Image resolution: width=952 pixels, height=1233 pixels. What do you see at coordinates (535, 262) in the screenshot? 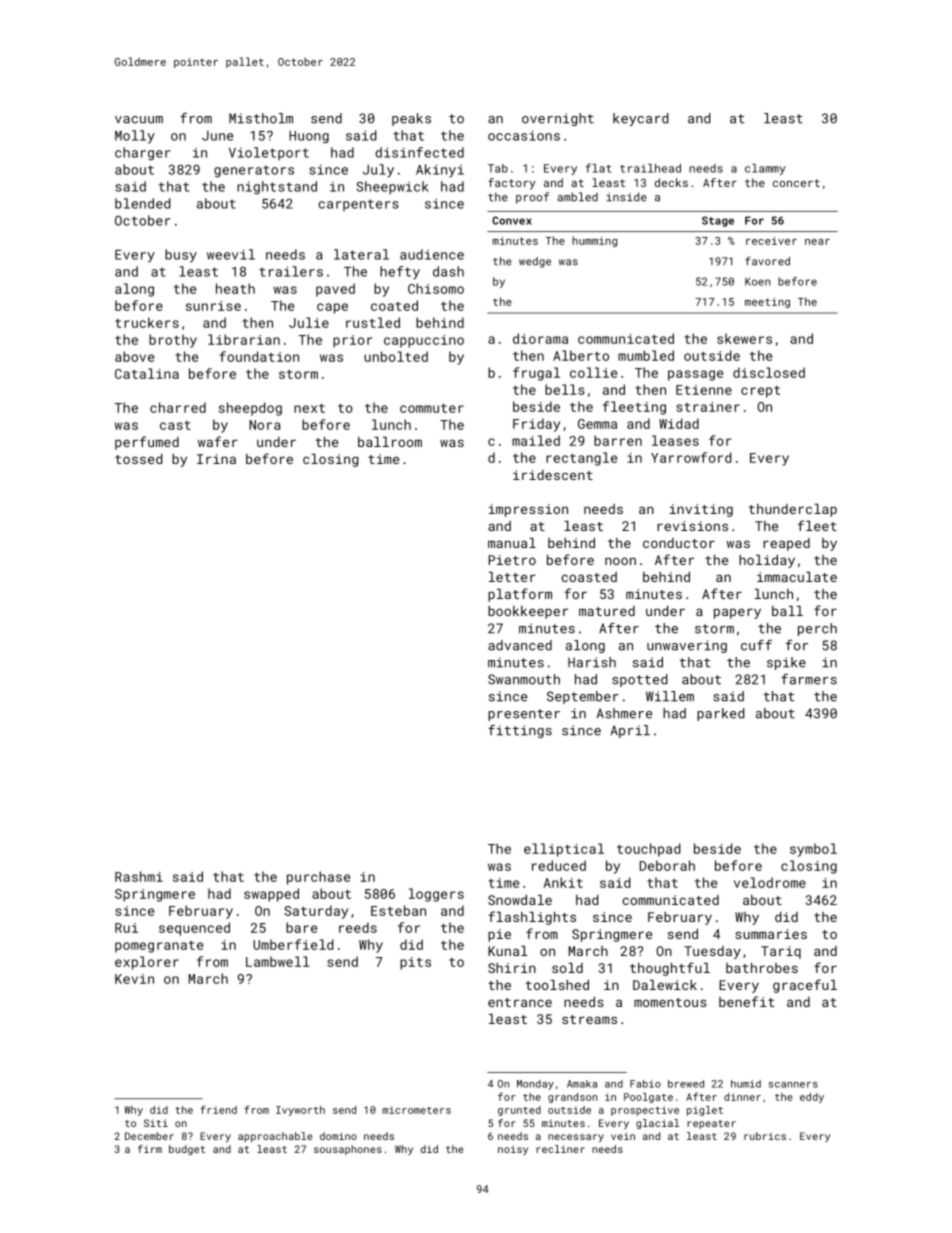
I see `wedge` at bounding box center [535, 262].
